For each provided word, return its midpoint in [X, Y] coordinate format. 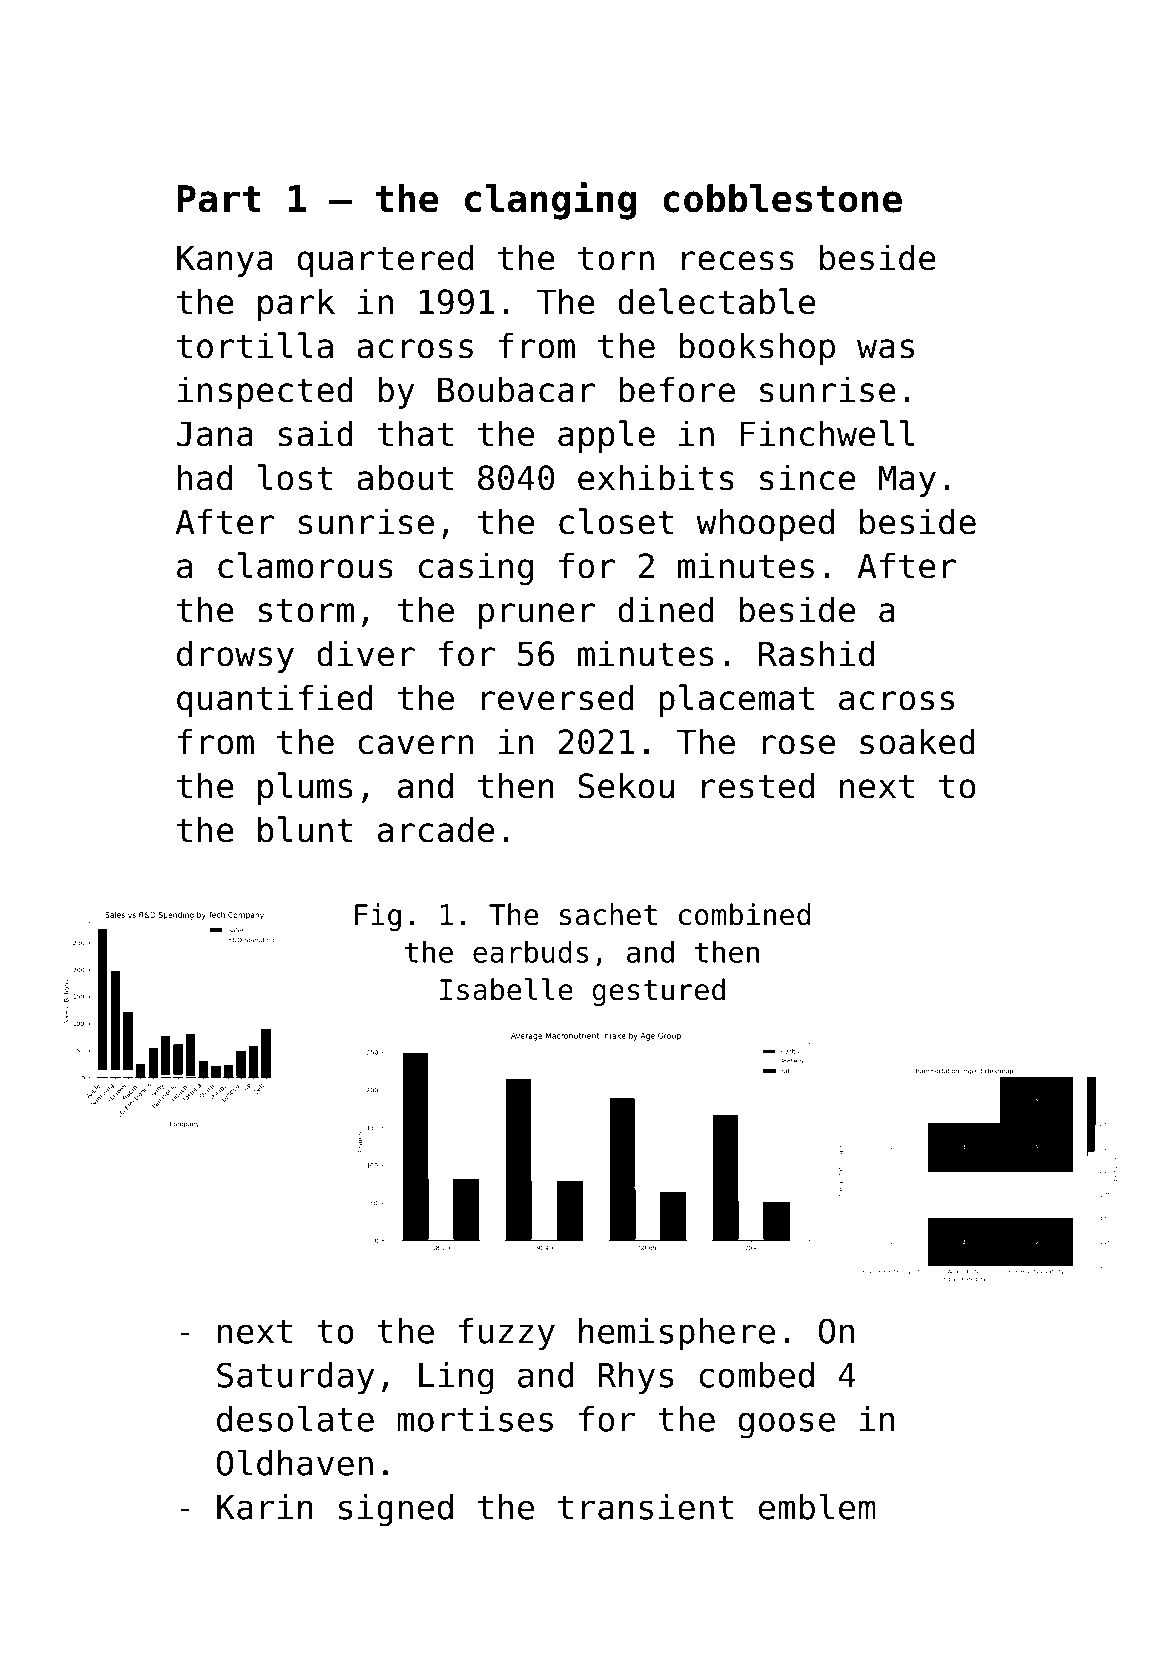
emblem [817, 1506]
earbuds [530, 952]
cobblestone [782, 198]
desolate [295, 1418]
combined [744, 914]
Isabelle [506, 989]
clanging [550, 201]
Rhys [635, 1378]
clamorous [305, 565]
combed [756, 1375]
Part [219, 199]
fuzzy [507, 1334]
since [807, 477]
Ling [456, 1378]
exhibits [656, 477]
